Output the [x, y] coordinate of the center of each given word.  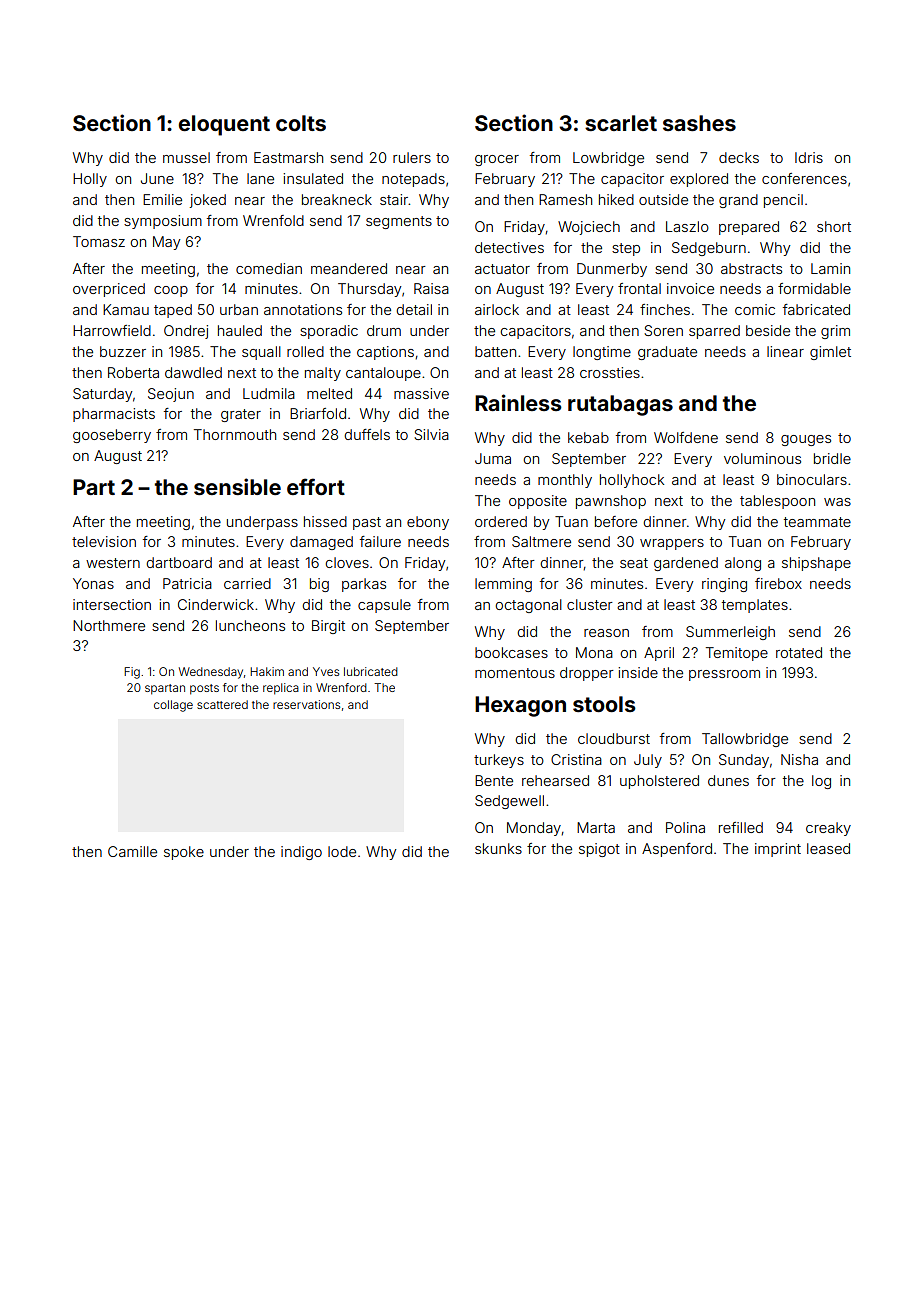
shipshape [816, 564]
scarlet [621, 123]
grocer [497, 160]
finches [665, 309]
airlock [497, 309]
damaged [321, 543]
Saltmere [541, 541]
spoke [184, 853]
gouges [806, 440]
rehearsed [555, 780]
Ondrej [186, 332]
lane [260, 178]
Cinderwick [216, 604]
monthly [565, 481]
